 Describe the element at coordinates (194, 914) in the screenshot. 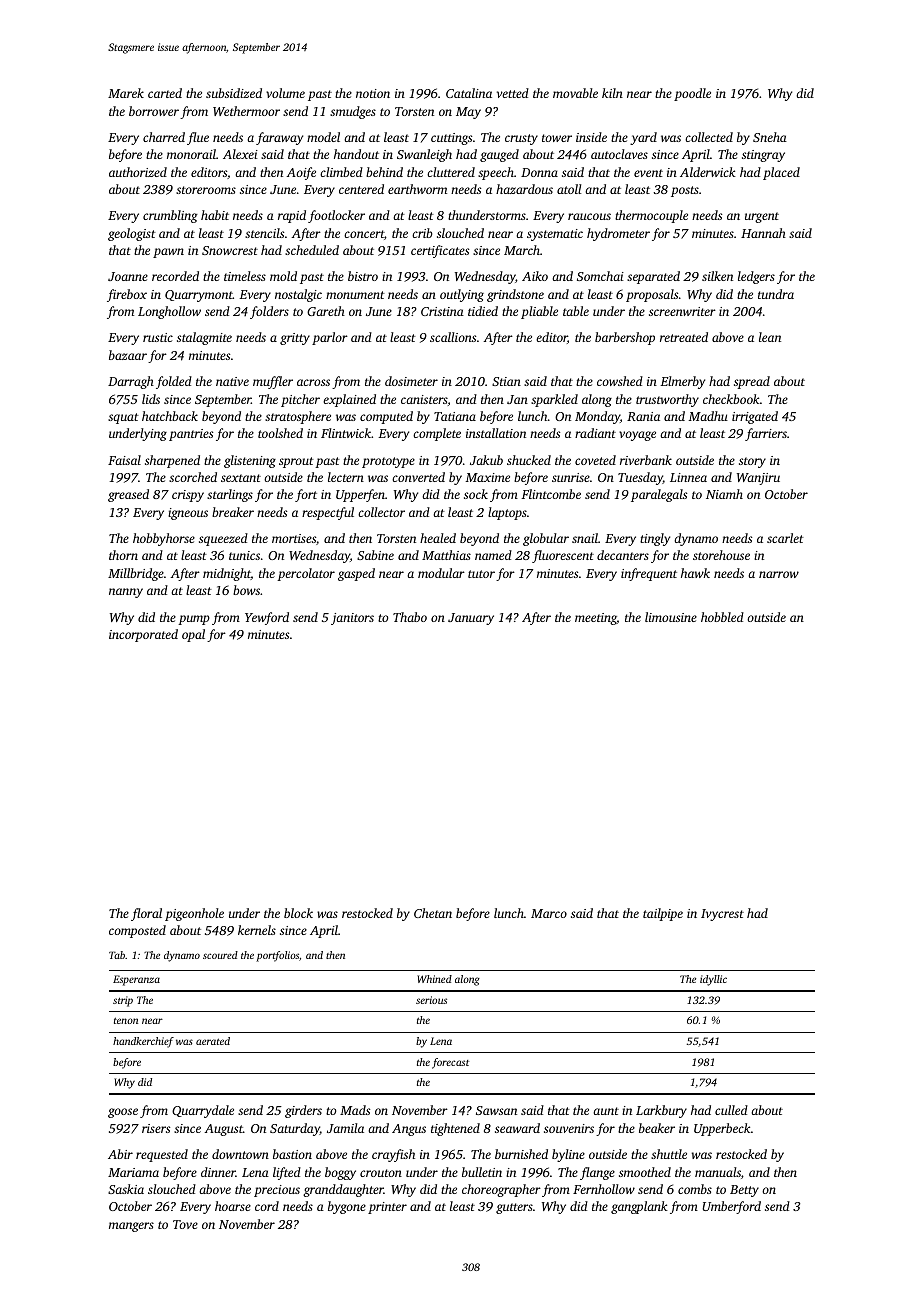

I see `pigeonhole` at that location.
